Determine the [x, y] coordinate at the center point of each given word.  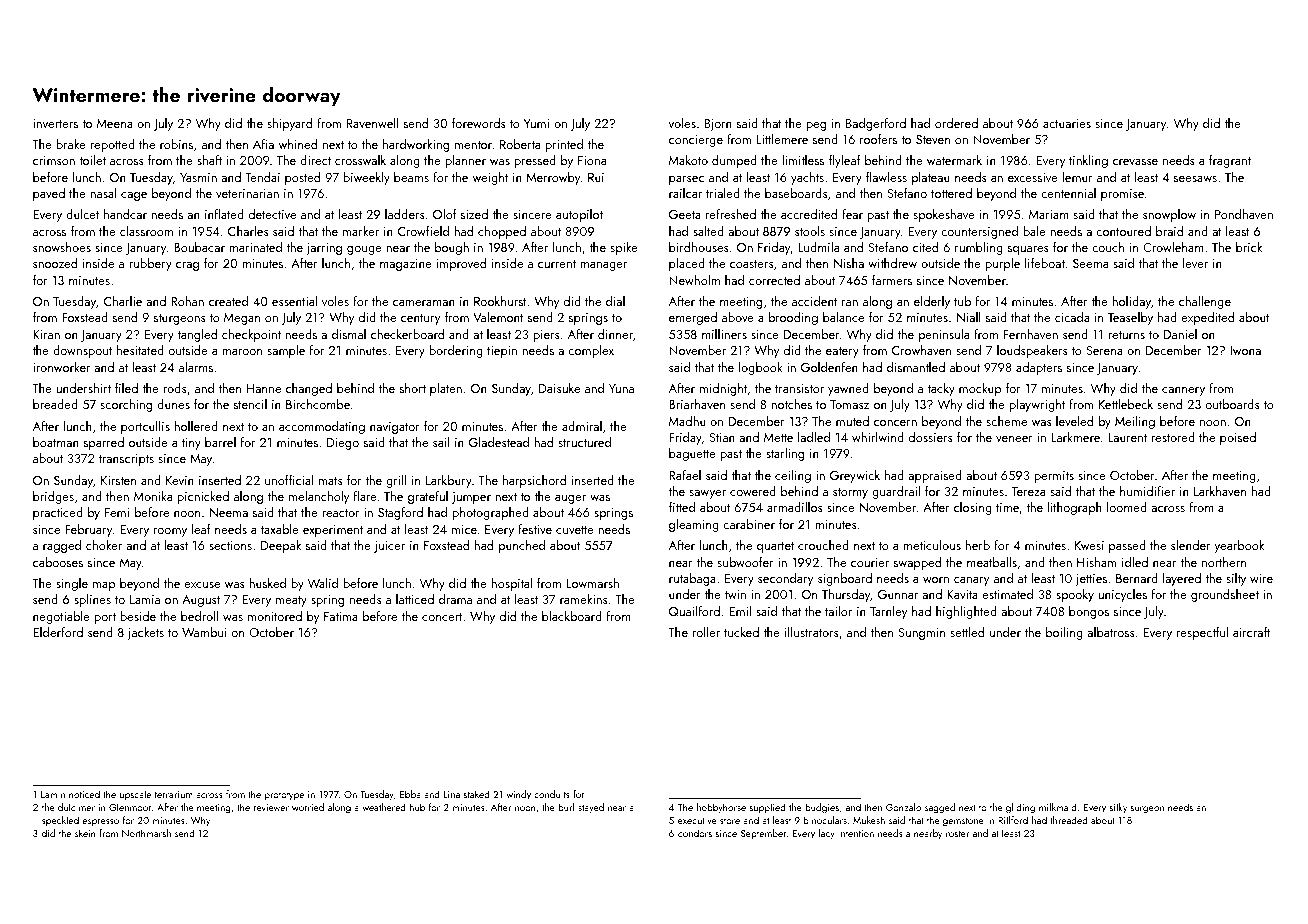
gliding [1020, 808]
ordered [956, 123]
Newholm [694, 280]
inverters [55, 123]
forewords [479, 123]
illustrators [812, 632]
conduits [552, 794]
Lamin [53, 794]
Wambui [204, 632]
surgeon [1147, 810]
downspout [82, 351]
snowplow [1169, 215]
